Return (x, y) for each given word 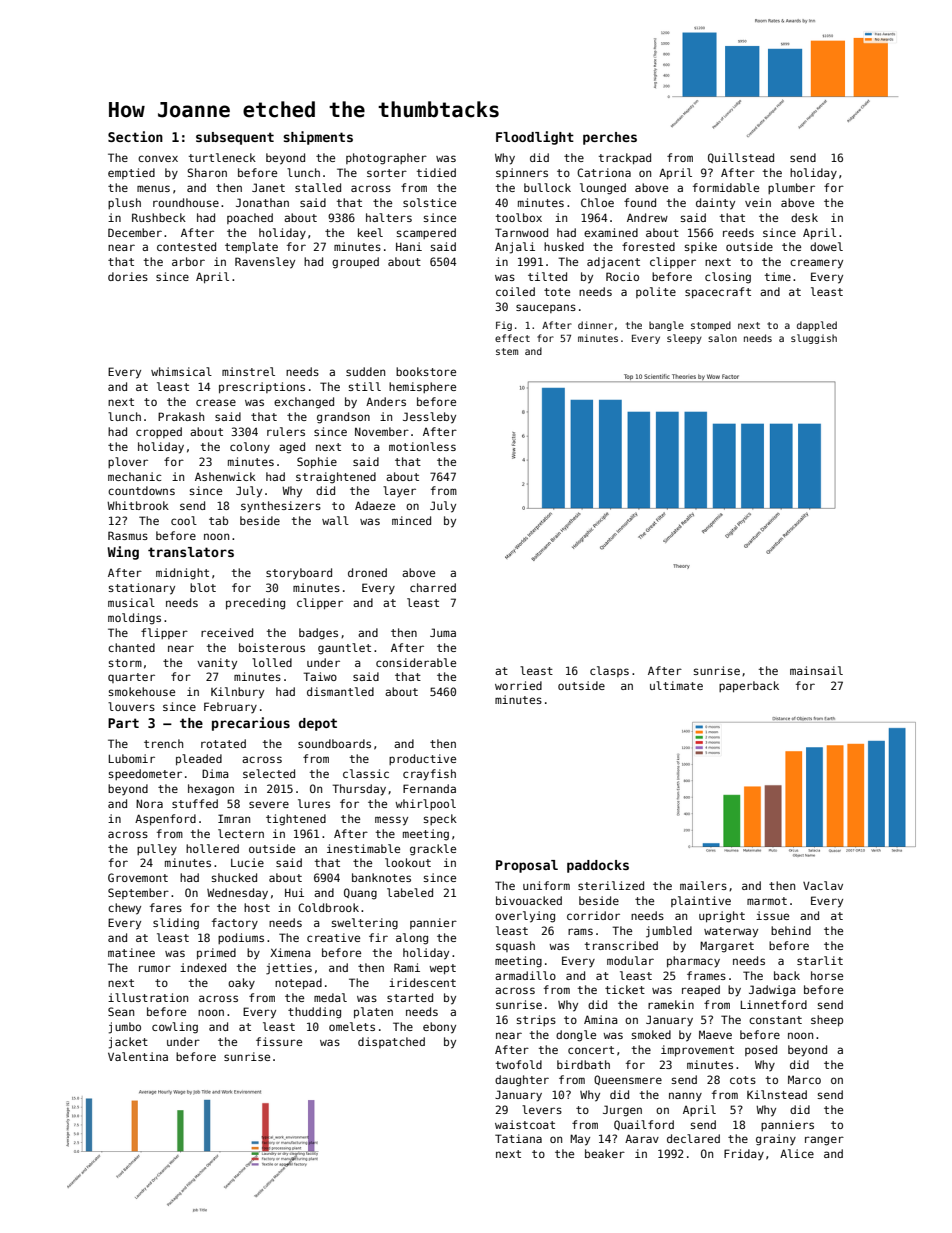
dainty (715, 204)
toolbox (519, 217)
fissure (279, 1041)
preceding (255, 604)
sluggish (814, 339)
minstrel (248, 371)
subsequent (235, 138)
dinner (595, 325)
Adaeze (375, 505)
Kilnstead (777, 1094)
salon (722, 338)
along (412, 939)
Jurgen (622, 1111)
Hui (294, 892)
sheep (827, 1021)
